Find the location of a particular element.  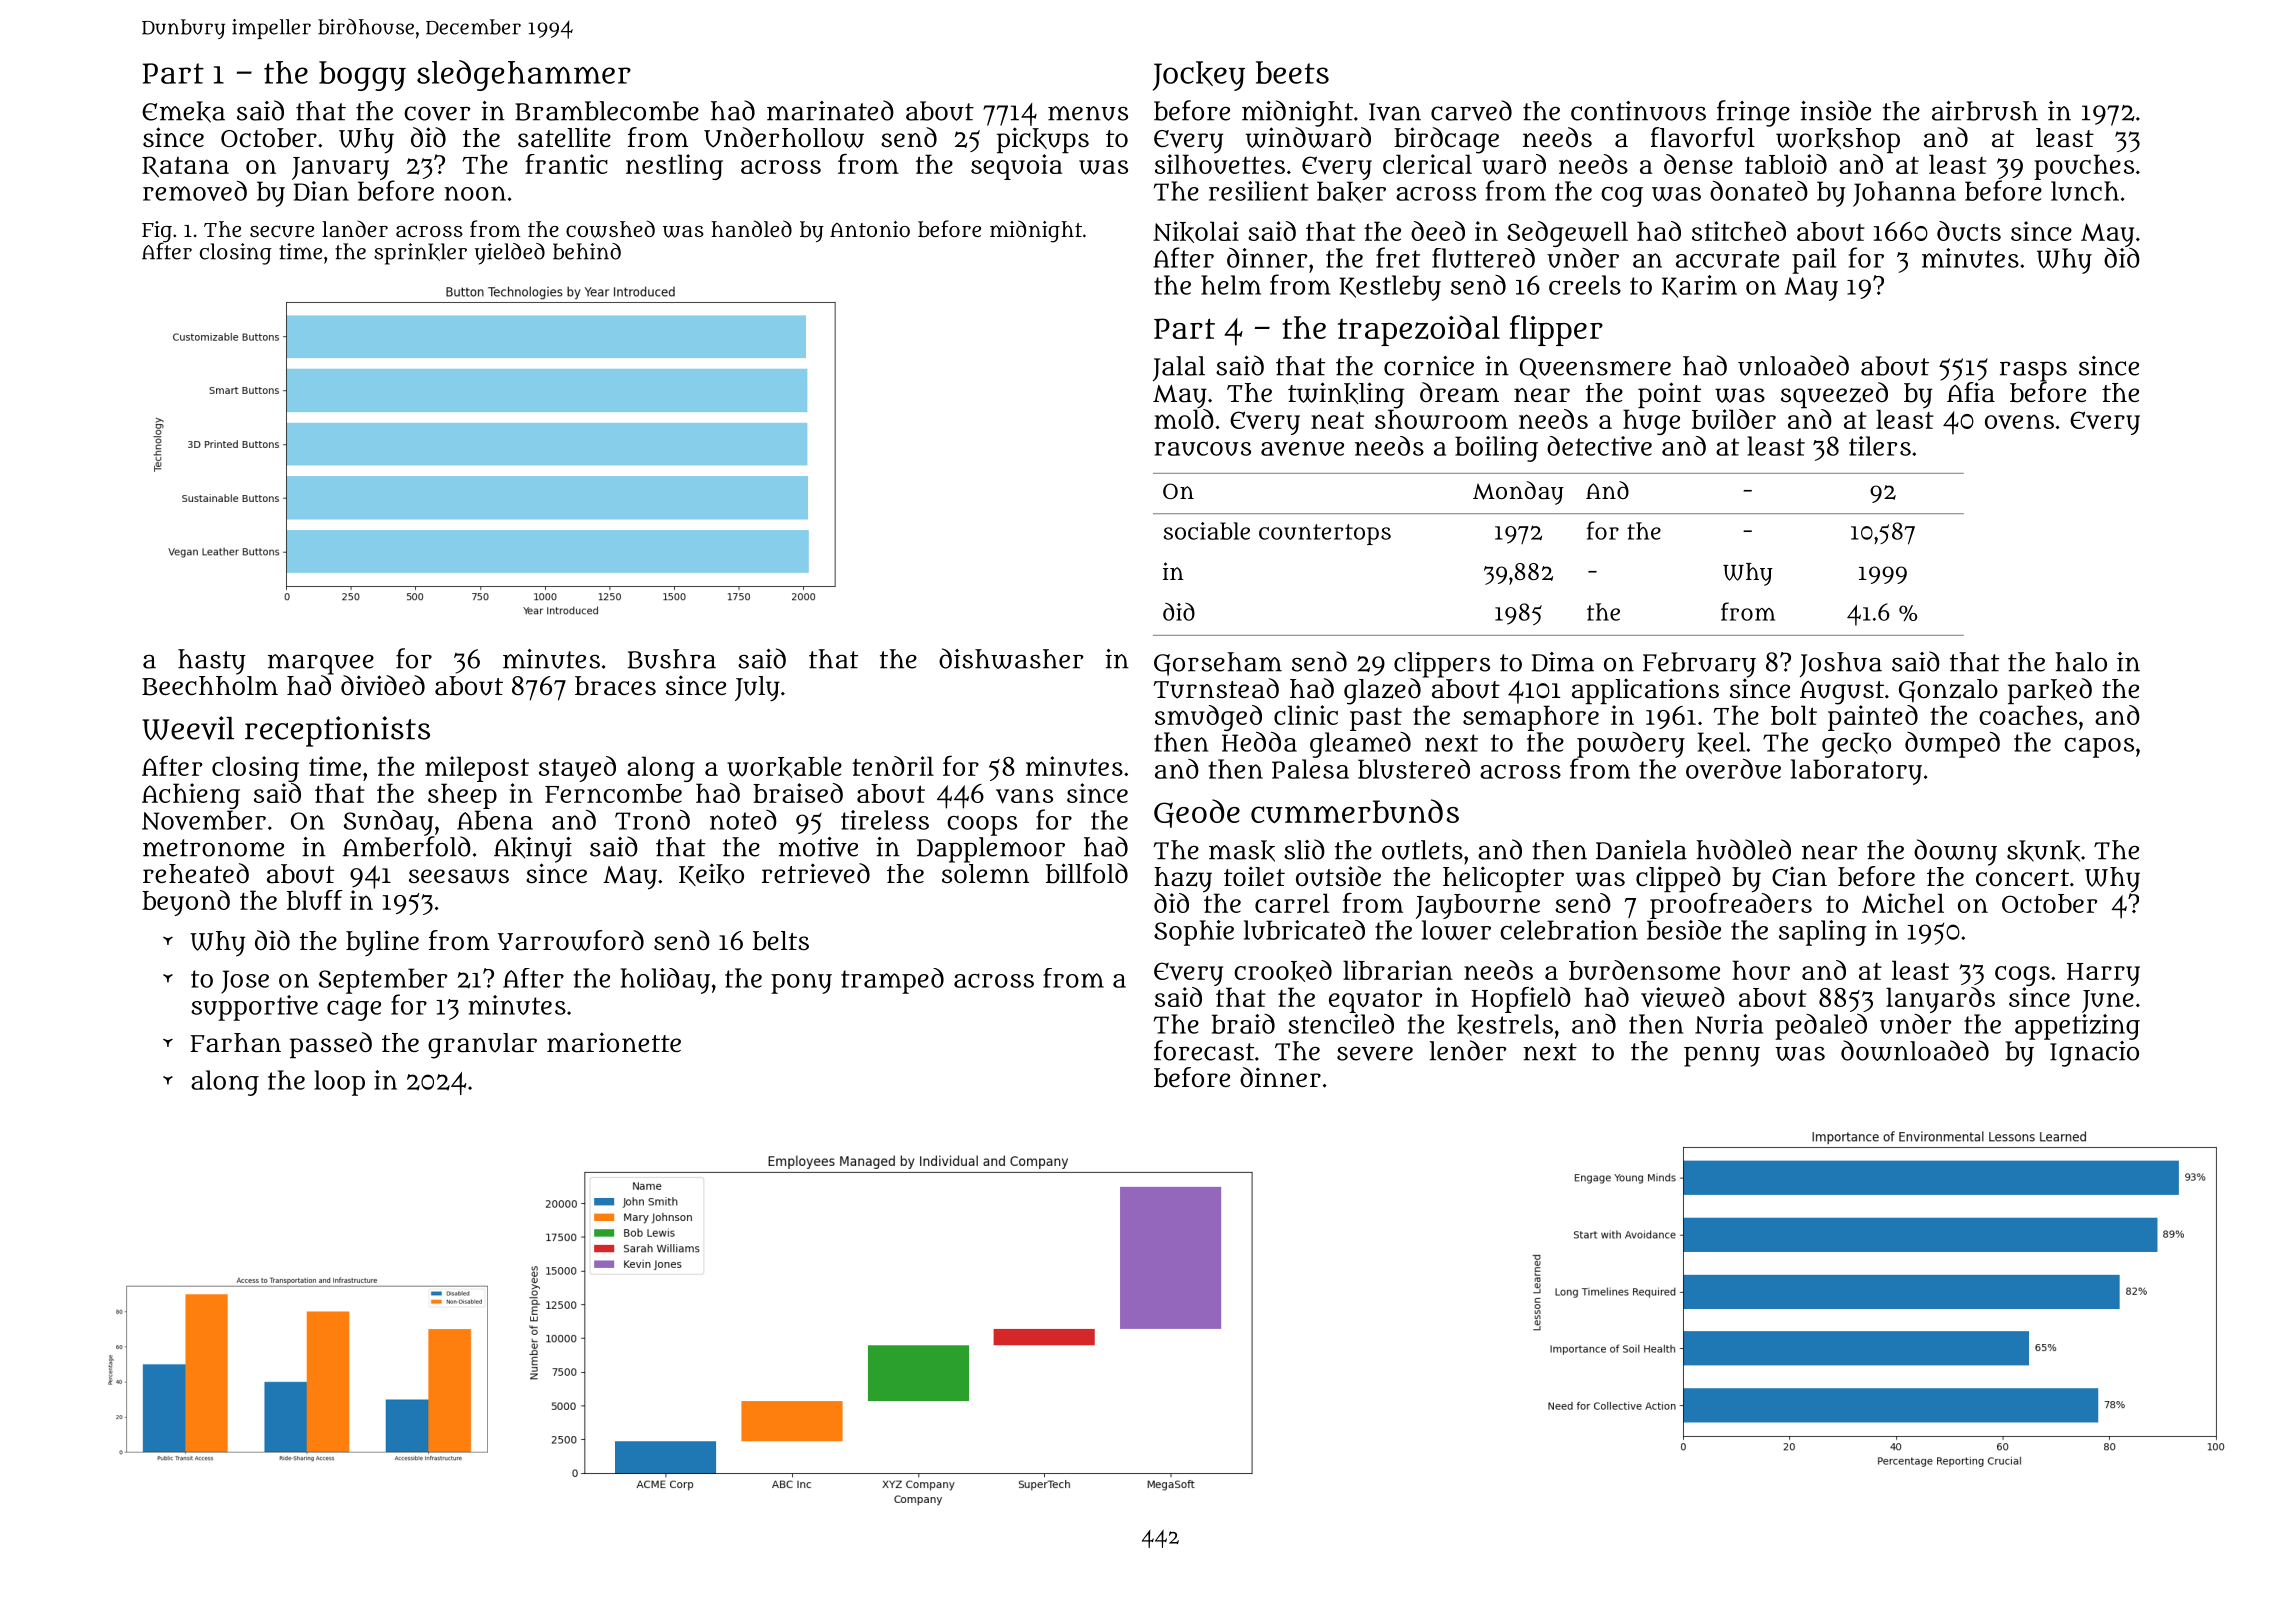

kestrels is located at coordinates (1505, 1025).
